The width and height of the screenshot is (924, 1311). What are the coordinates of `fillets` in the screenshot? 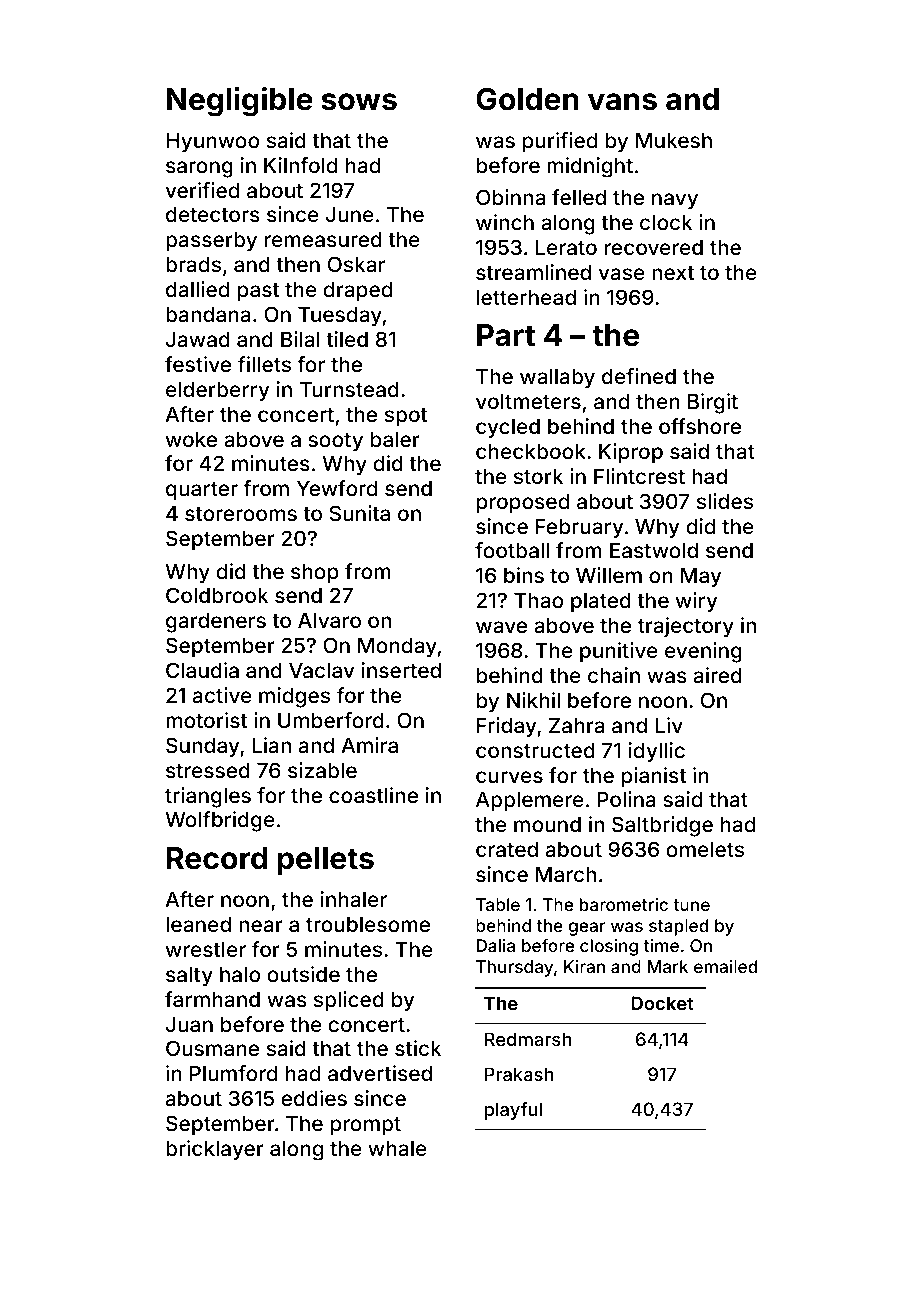 It's located at (264, 364).
